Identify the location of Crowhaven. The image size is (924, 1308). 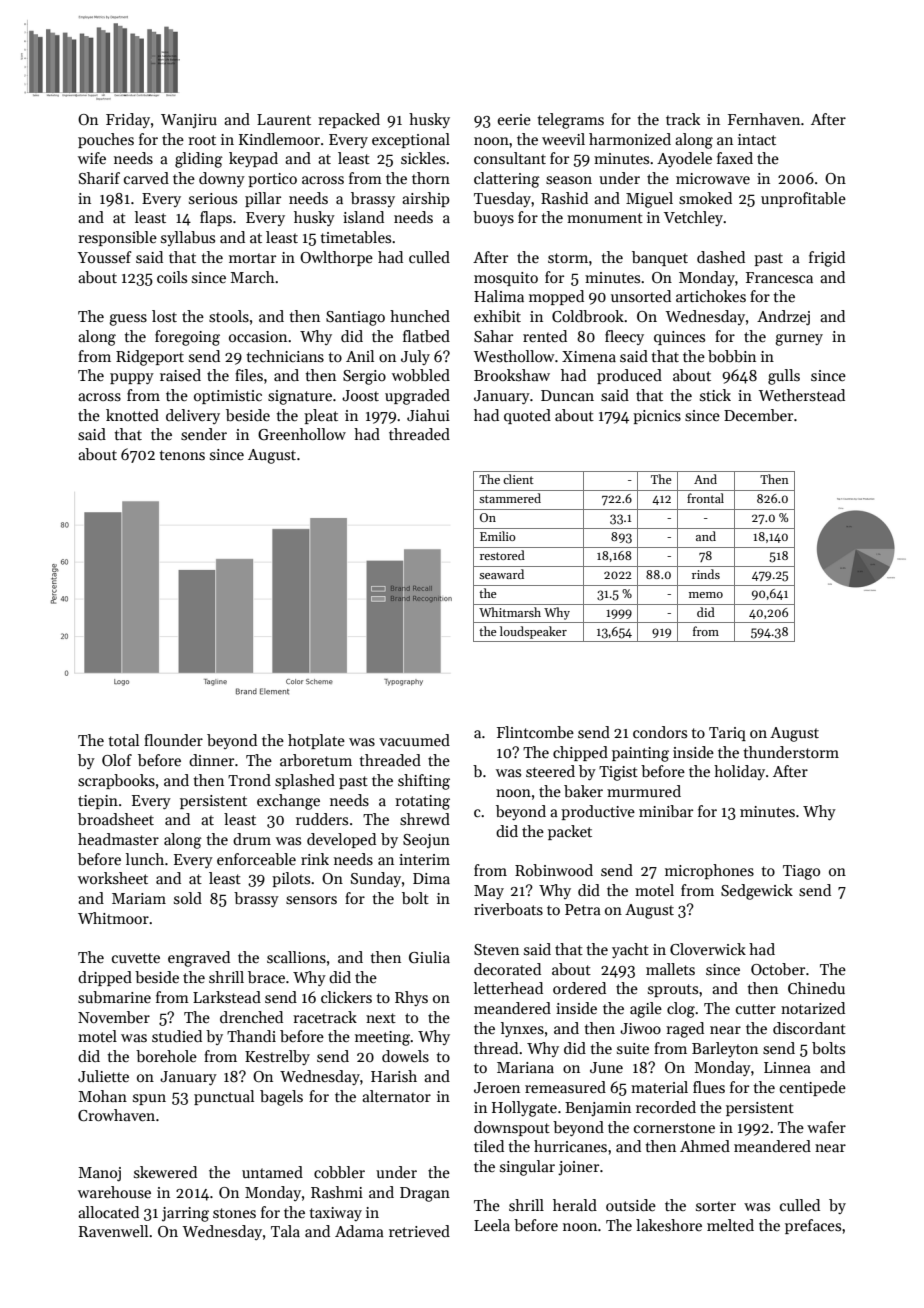
(116, 1115).
